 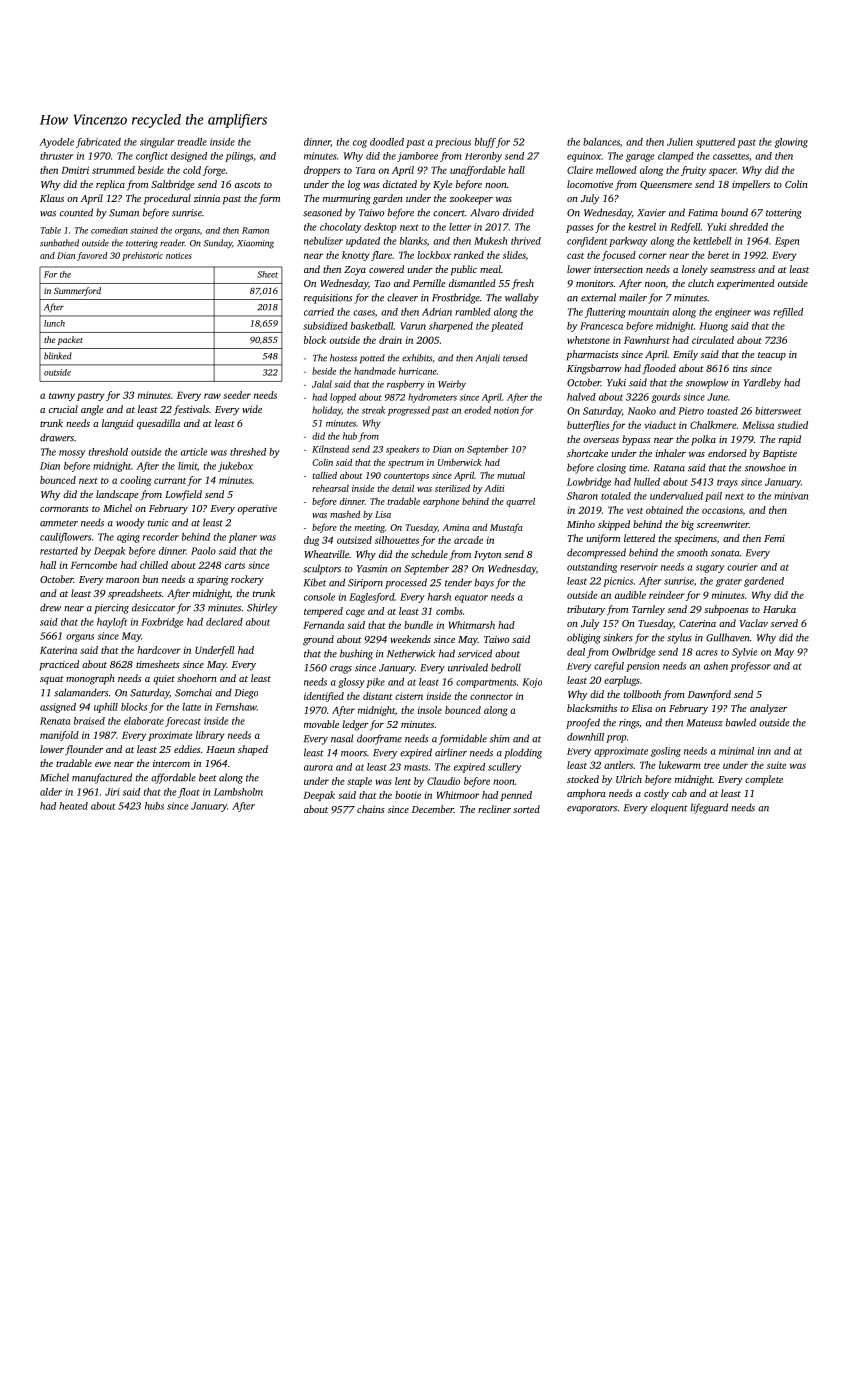 What do you see at coordinates (780, 455) in the screenshot?
I see `Baptiste` at bounding box center [780, 455].
